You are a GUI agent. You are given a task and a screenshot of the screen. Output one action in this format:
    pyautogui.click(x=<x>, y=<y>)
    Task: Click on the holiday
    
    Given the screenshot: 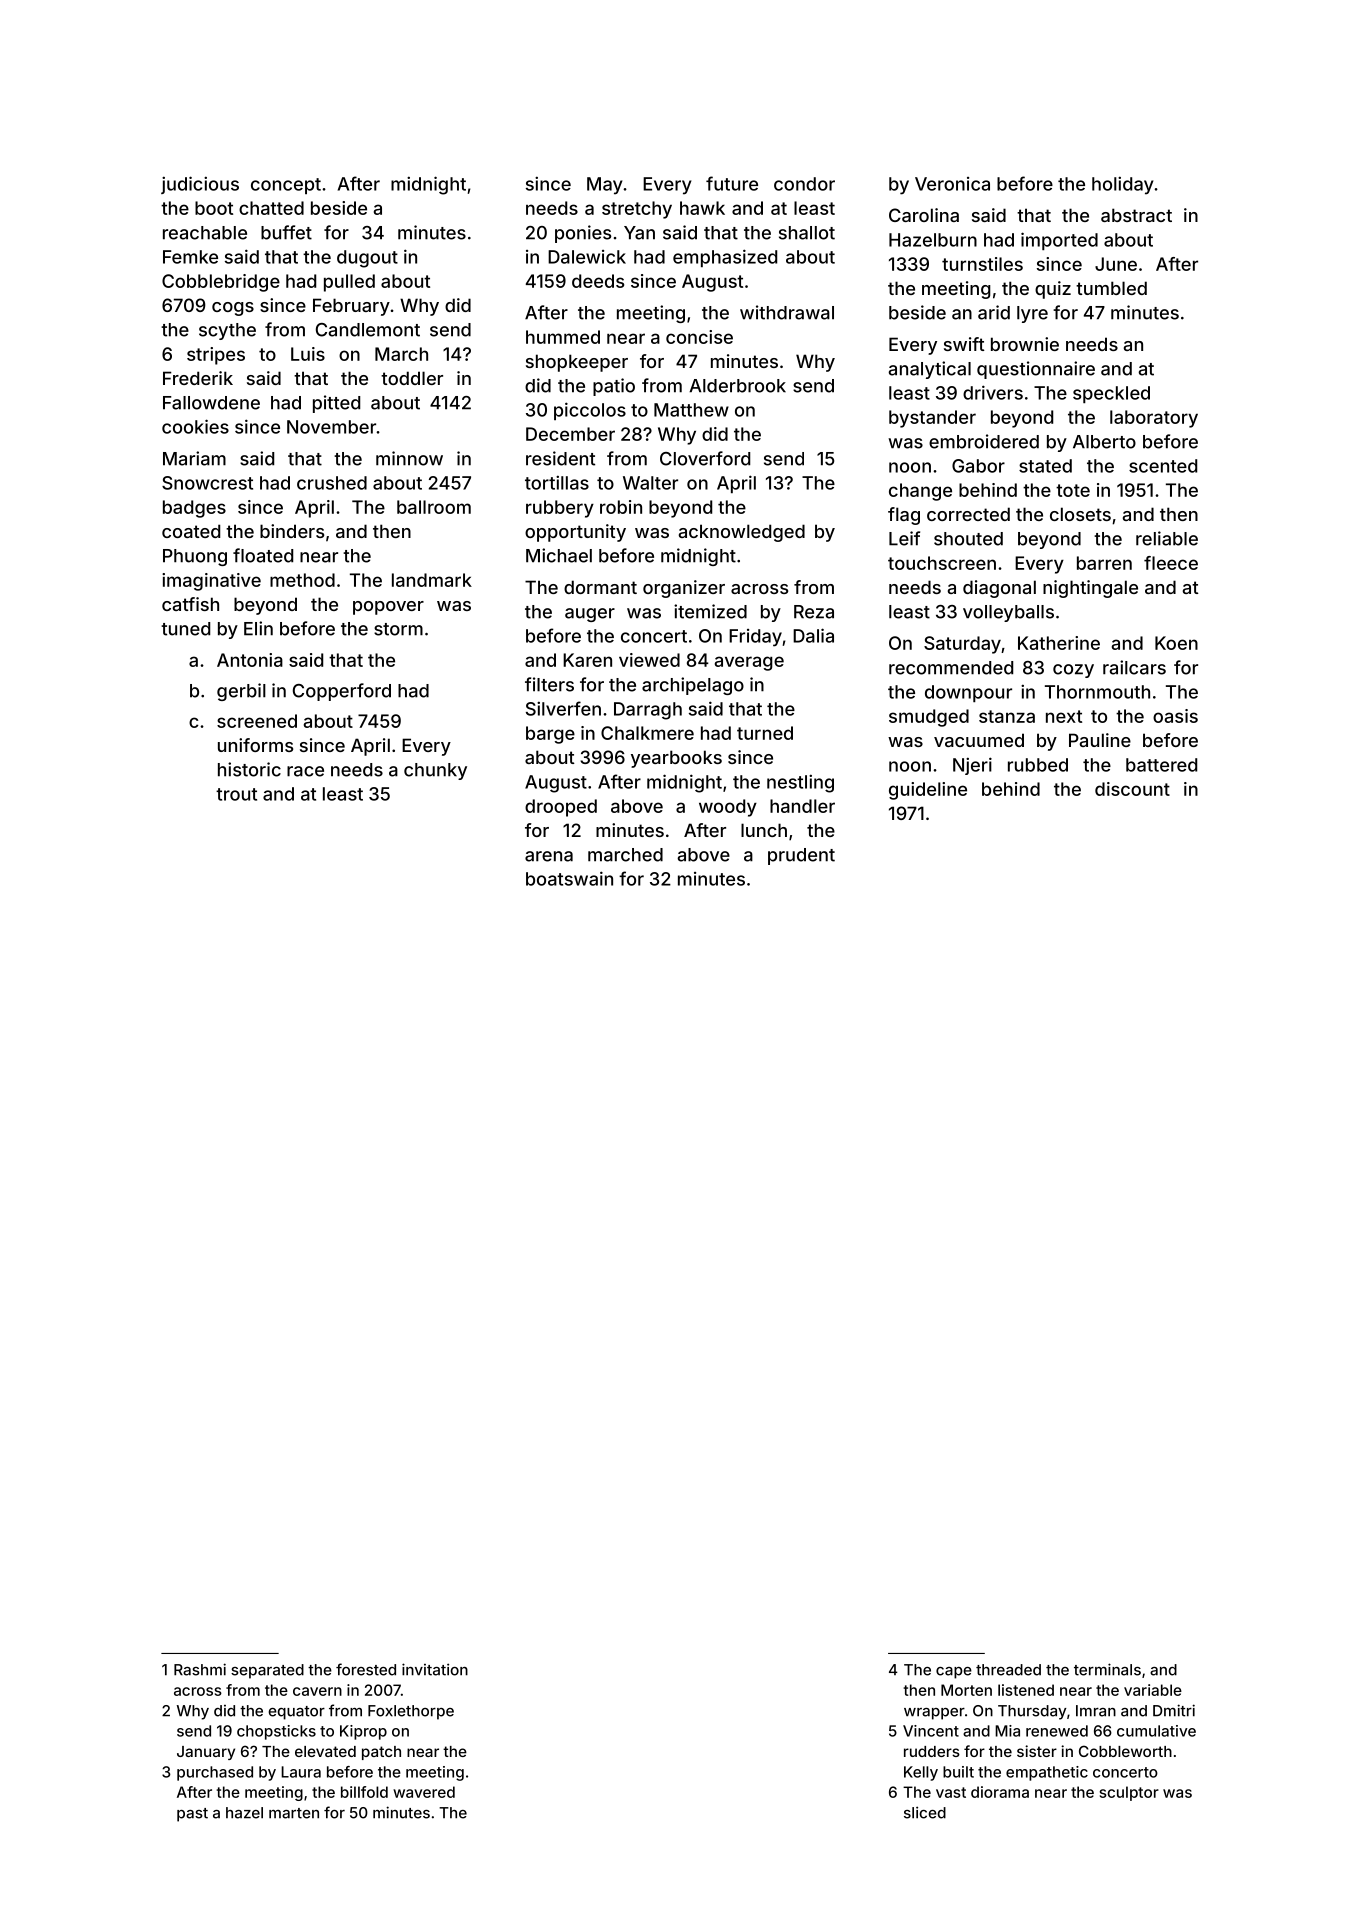 What is the action you would take?
    pyautogui.click(x=1122, y=185)
